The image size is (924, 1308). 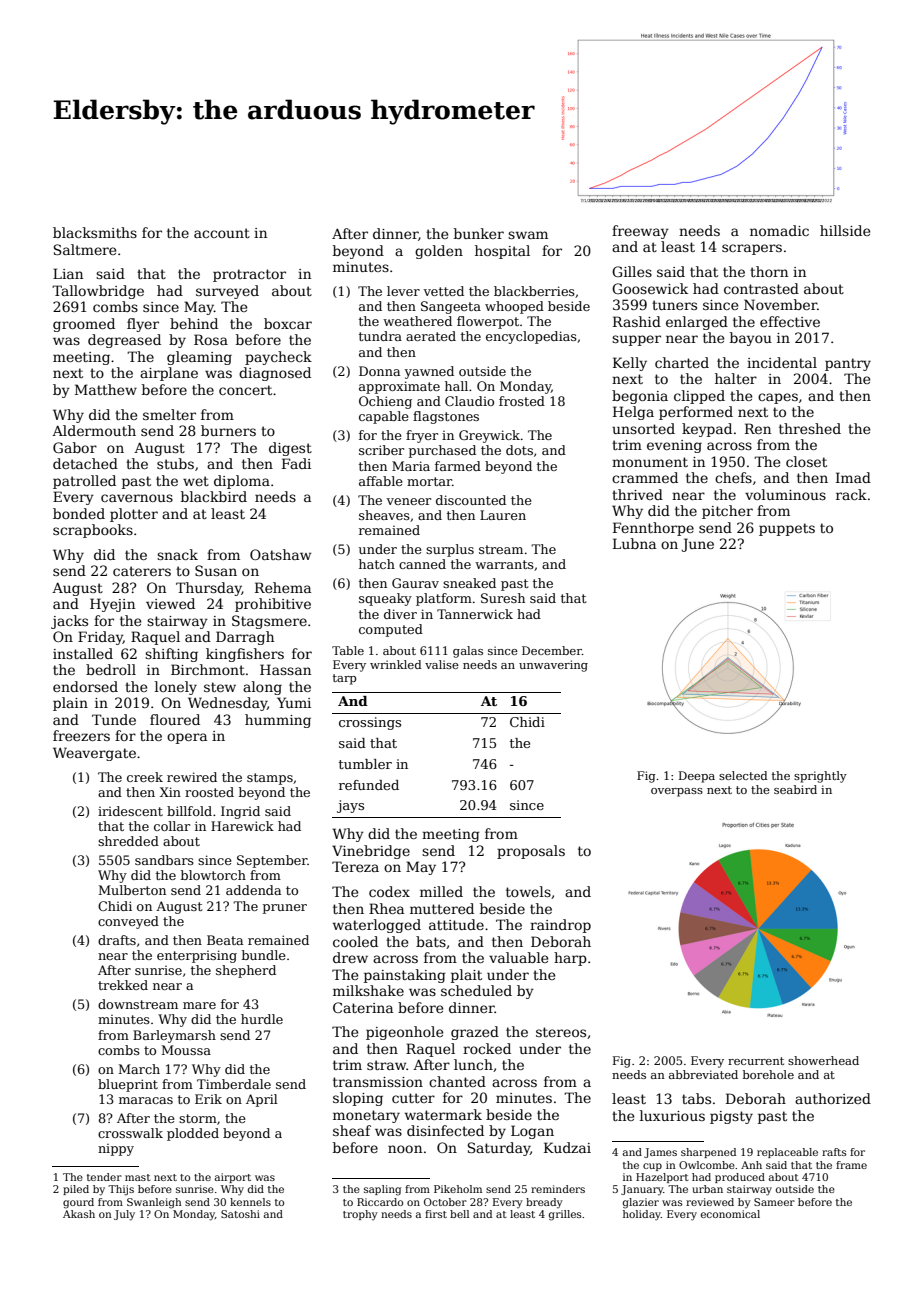 What do you see at coordinates (363, 1007) in the page?
I see `Caterina` at bounding box center [363, 1007].
